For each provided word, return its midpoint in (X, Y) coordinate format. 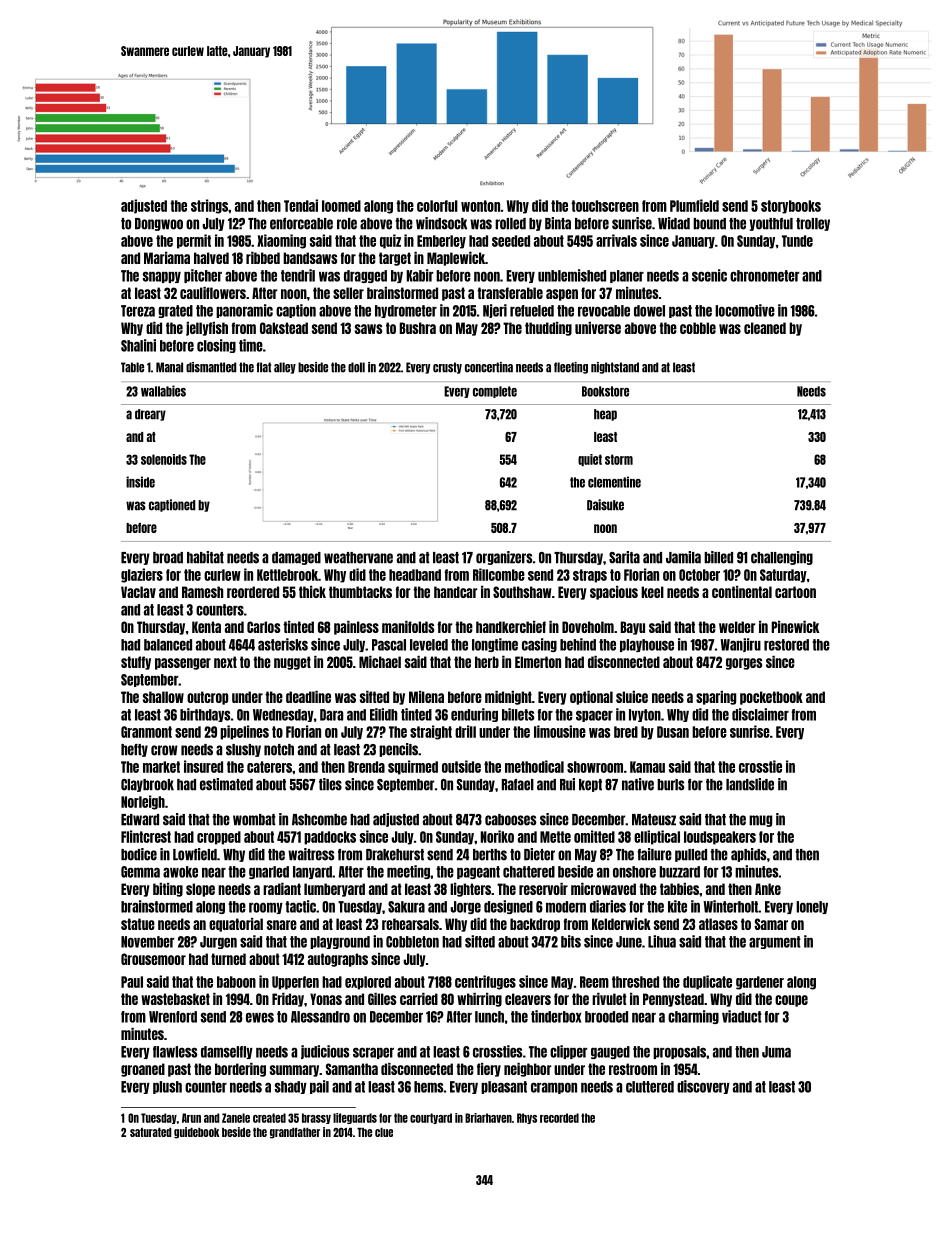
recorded (559, 1118)
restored (786, 645)
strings (209, 206)
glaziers (142, 575)
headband (415, 575)
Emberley (441, 242)
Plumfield (694, 205)
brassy (316, 1118)
